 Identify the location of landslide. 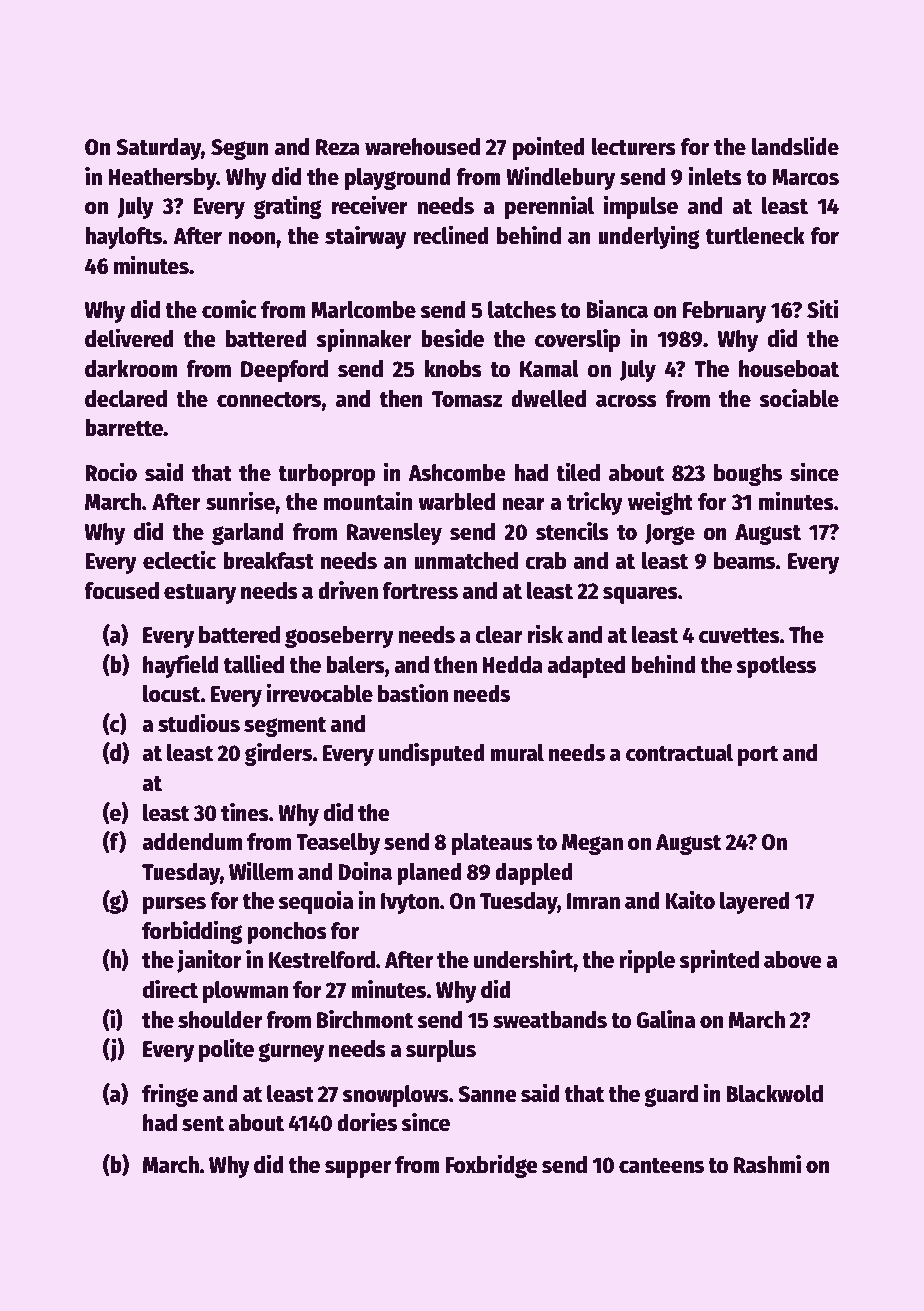
(795, 146).
